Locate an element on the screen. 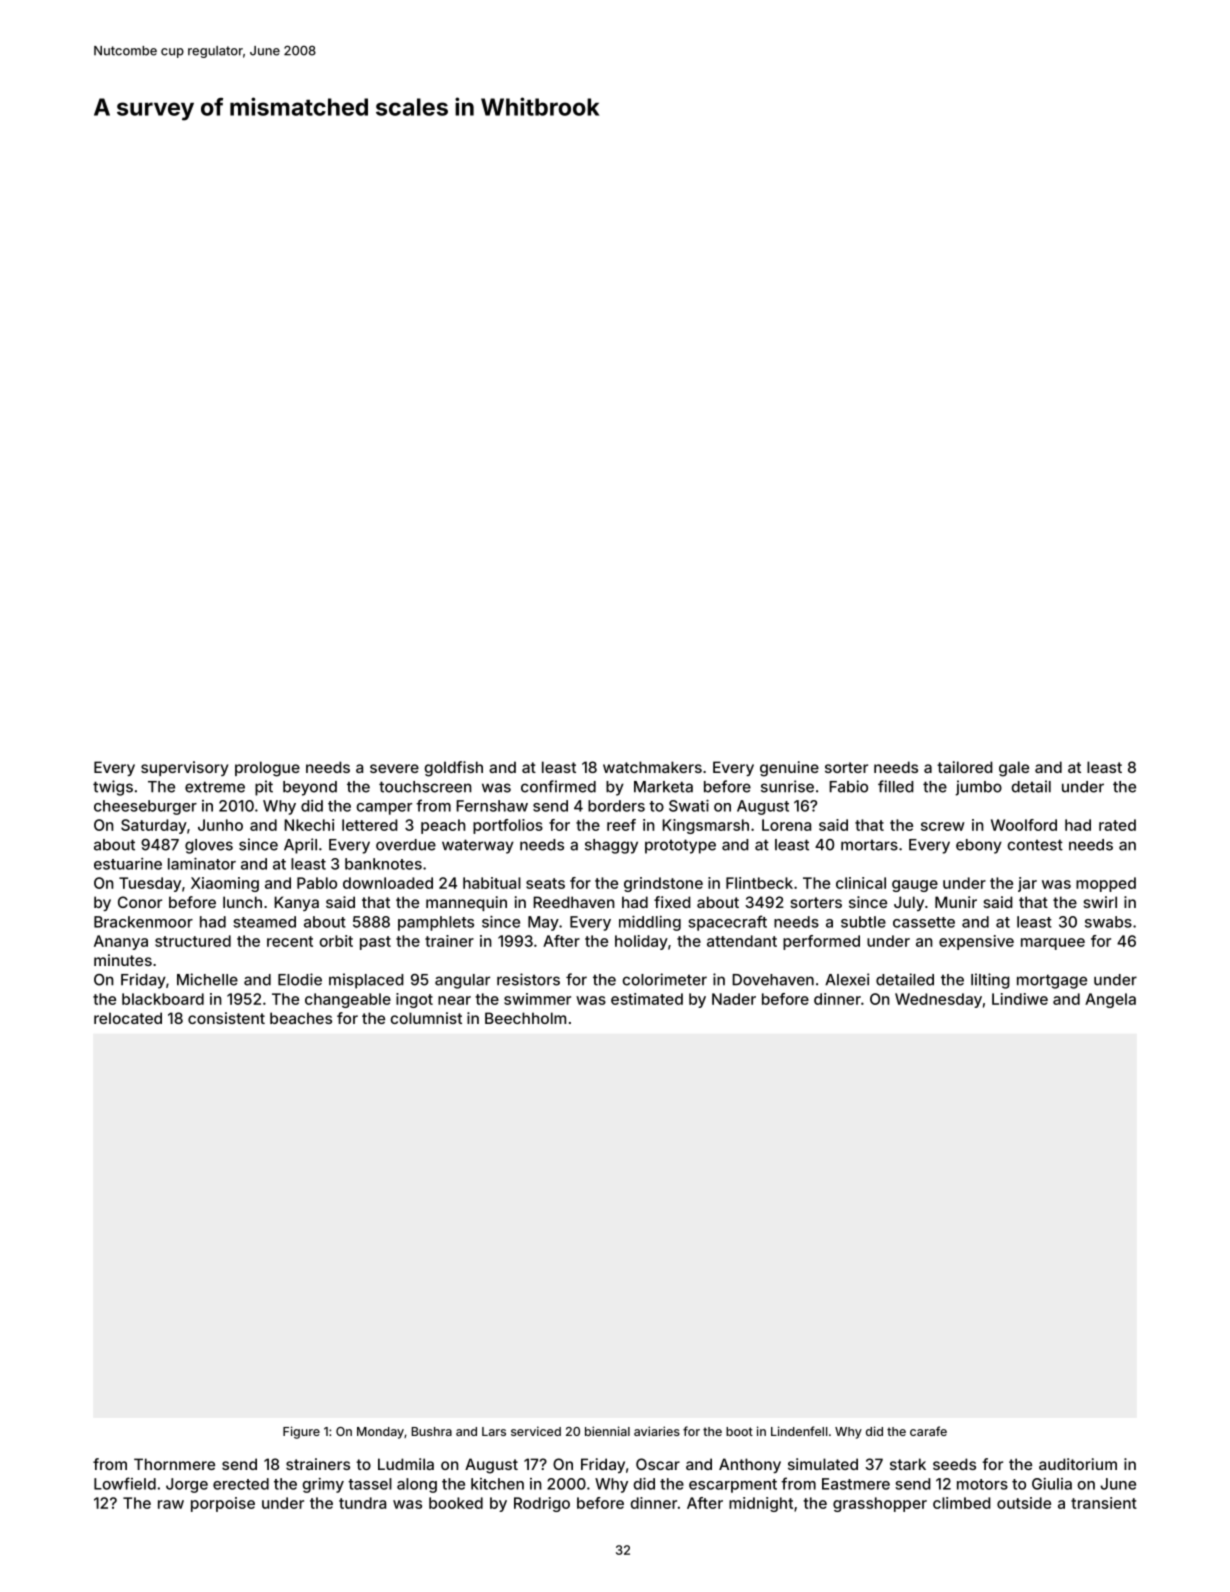 This screenshot has width=1230, height=1592. porpoise is located at coordinates (223, 1504).
